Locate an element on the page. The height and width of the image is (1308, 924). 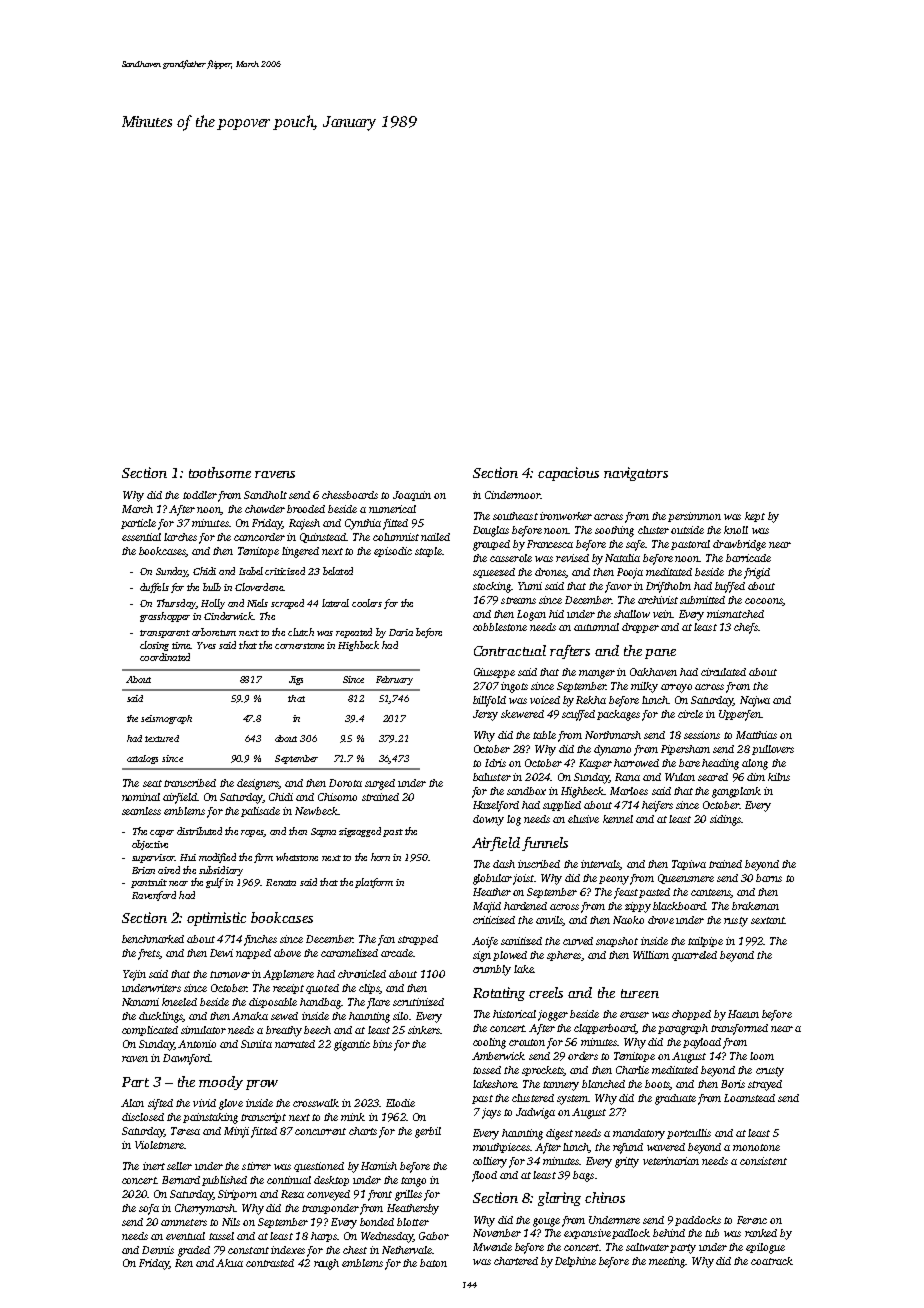
toothsome is located at coordinates (220, 472).
